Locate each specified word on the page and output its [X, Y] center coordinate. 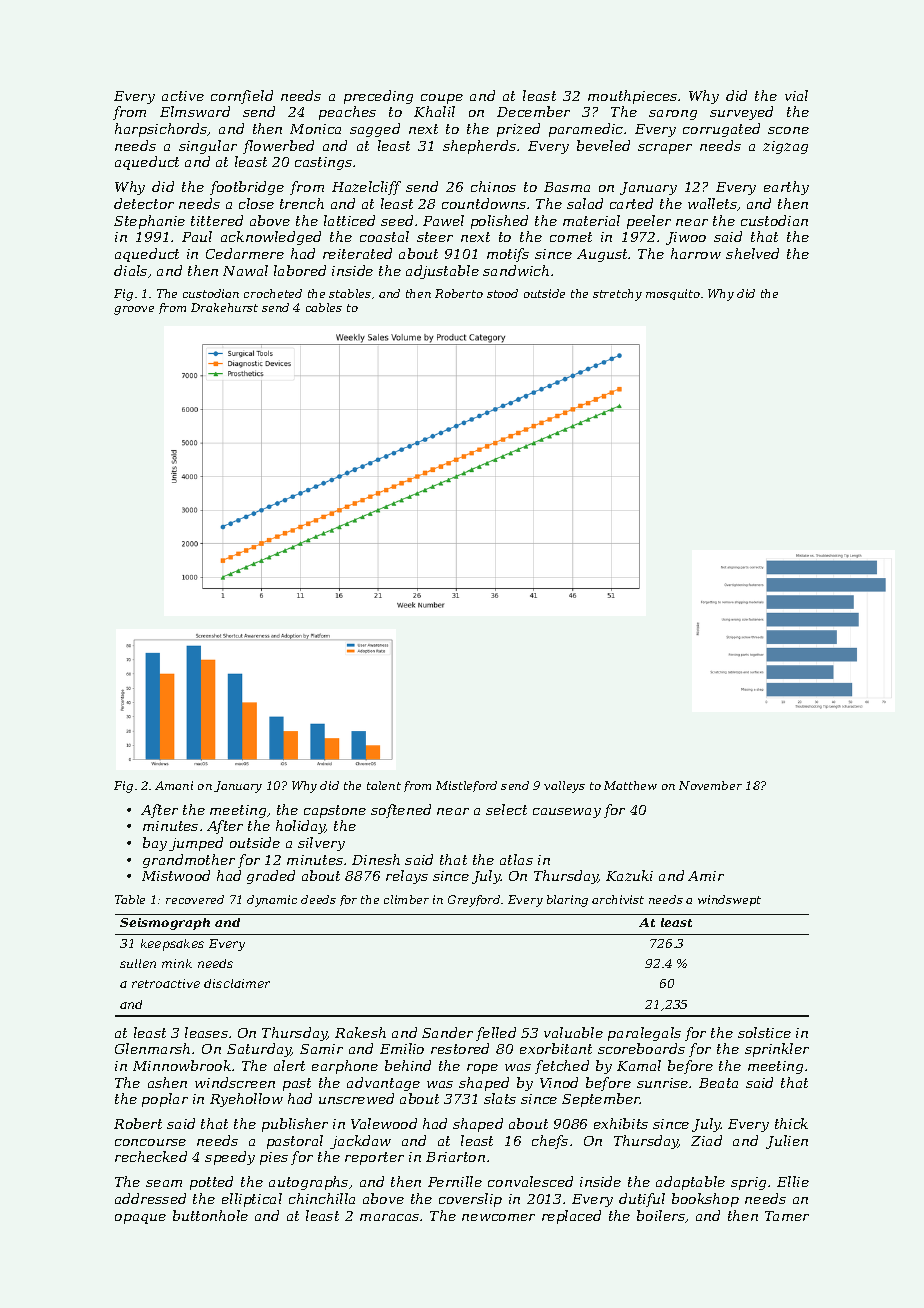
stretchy [617, 295]
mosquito [673, 294]
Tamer [787, 1216]
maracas [389, 1217]
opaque [140, 1219]
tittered [217, 220]
